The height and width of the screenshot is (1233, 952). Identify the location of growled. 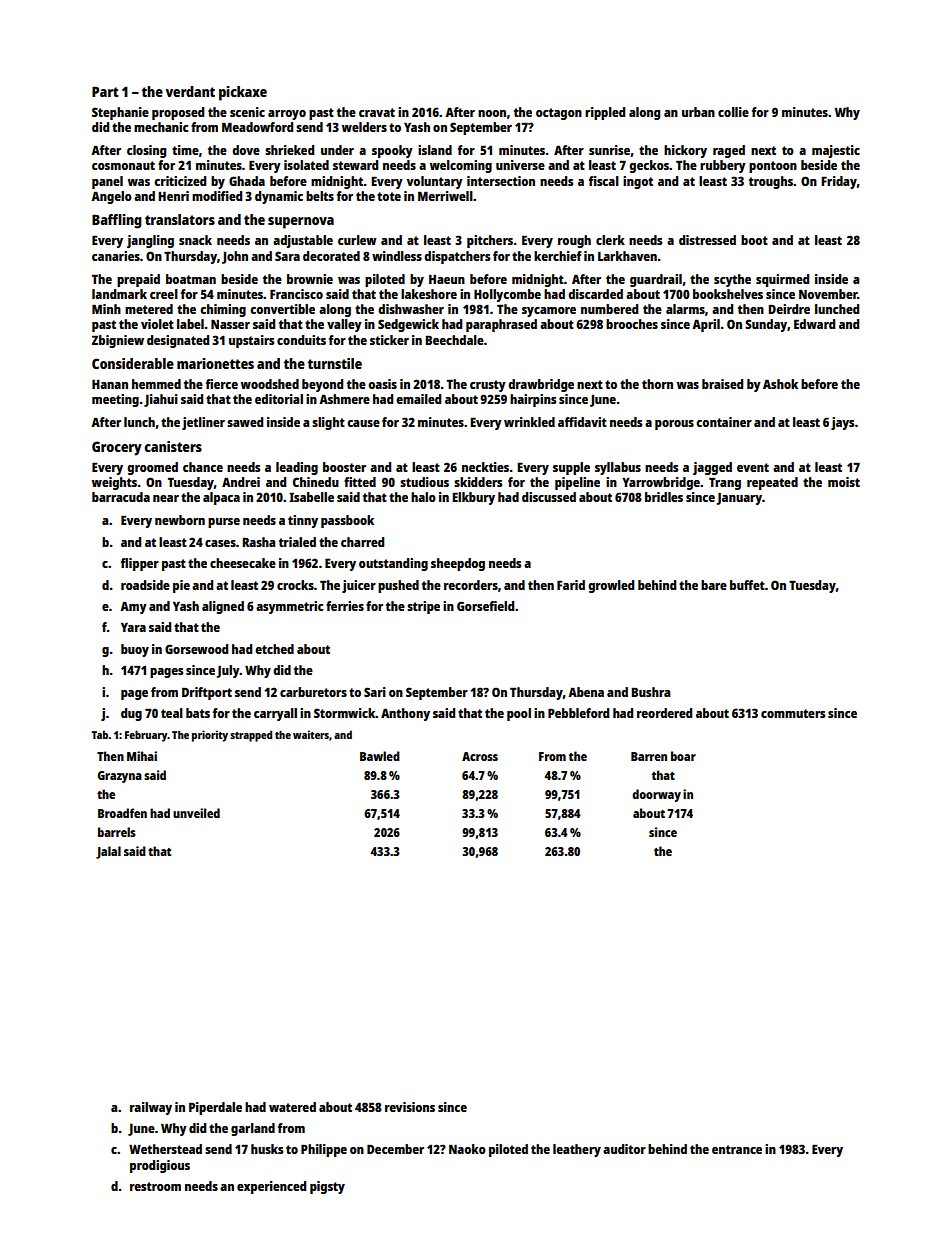
(611, 586).
